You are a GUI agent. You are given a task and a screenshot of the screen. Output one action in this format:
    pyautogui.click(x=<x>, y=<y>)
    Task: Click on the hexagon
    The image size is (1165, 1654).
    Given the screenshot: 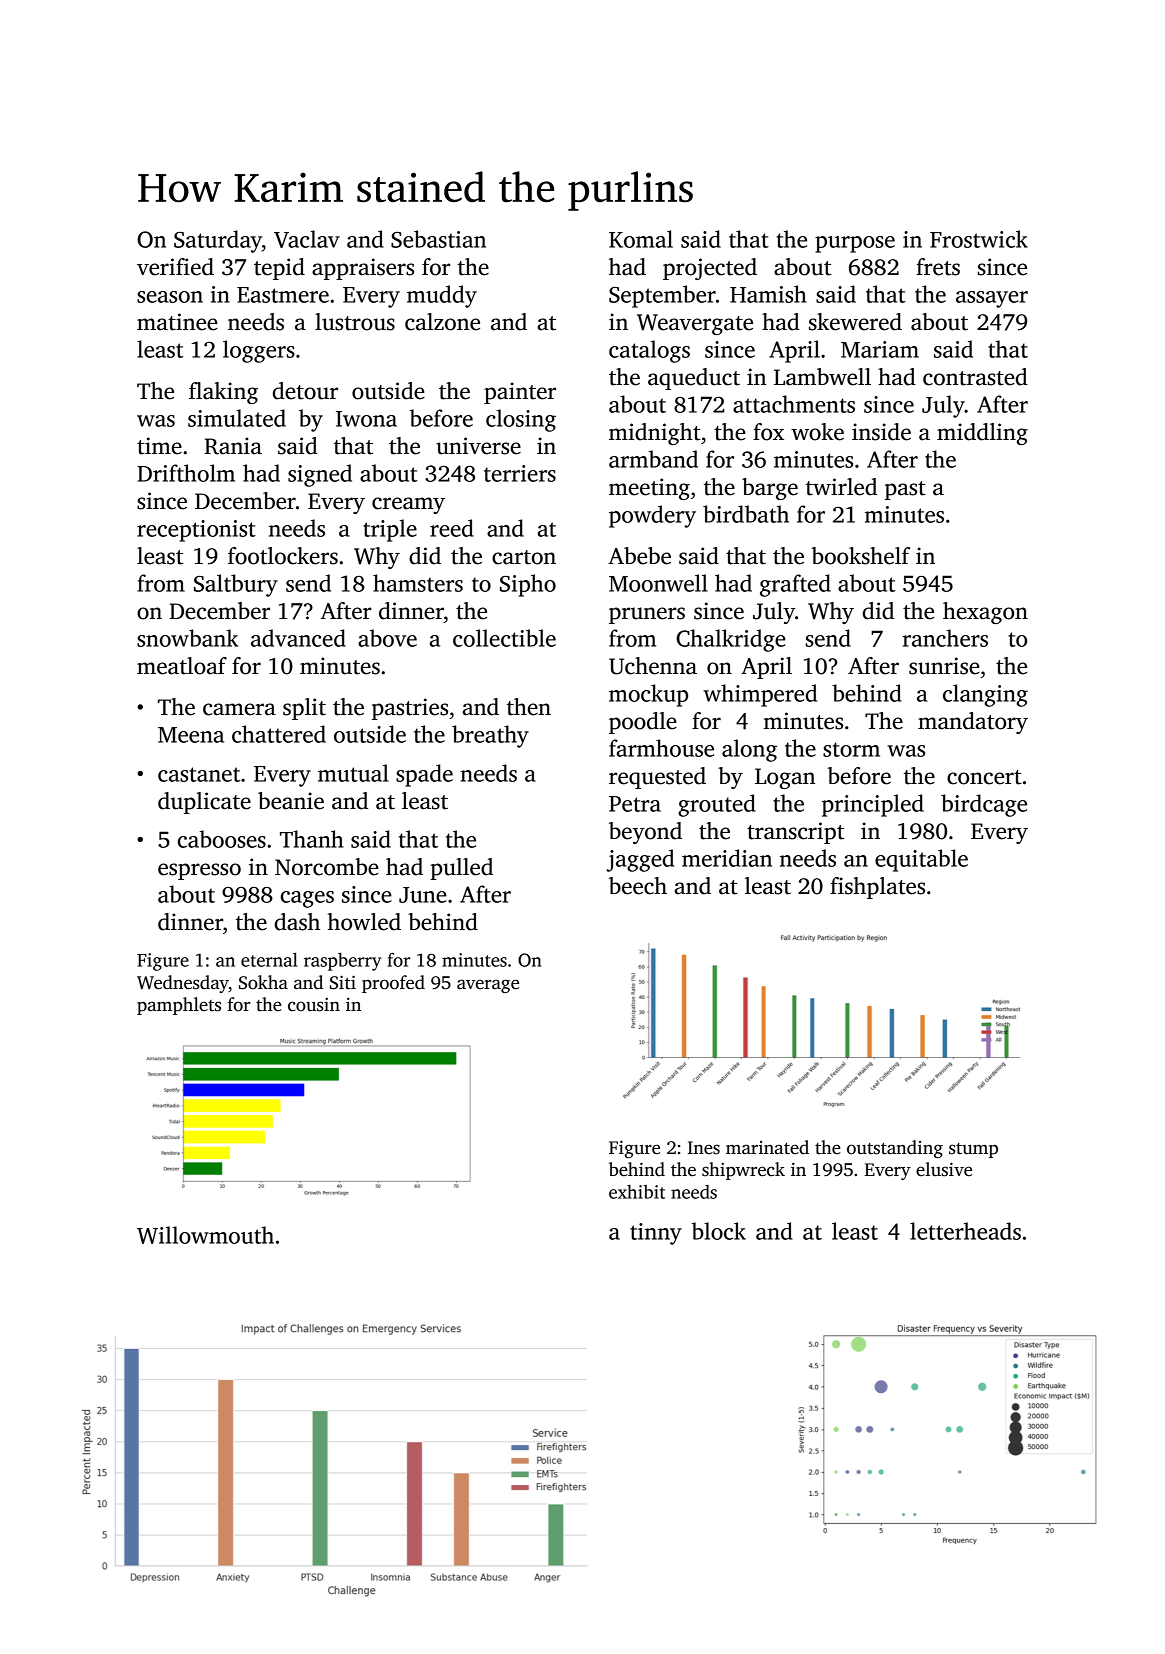 What is the action you would take?
    pyautogui.click(x=985, y=613)
